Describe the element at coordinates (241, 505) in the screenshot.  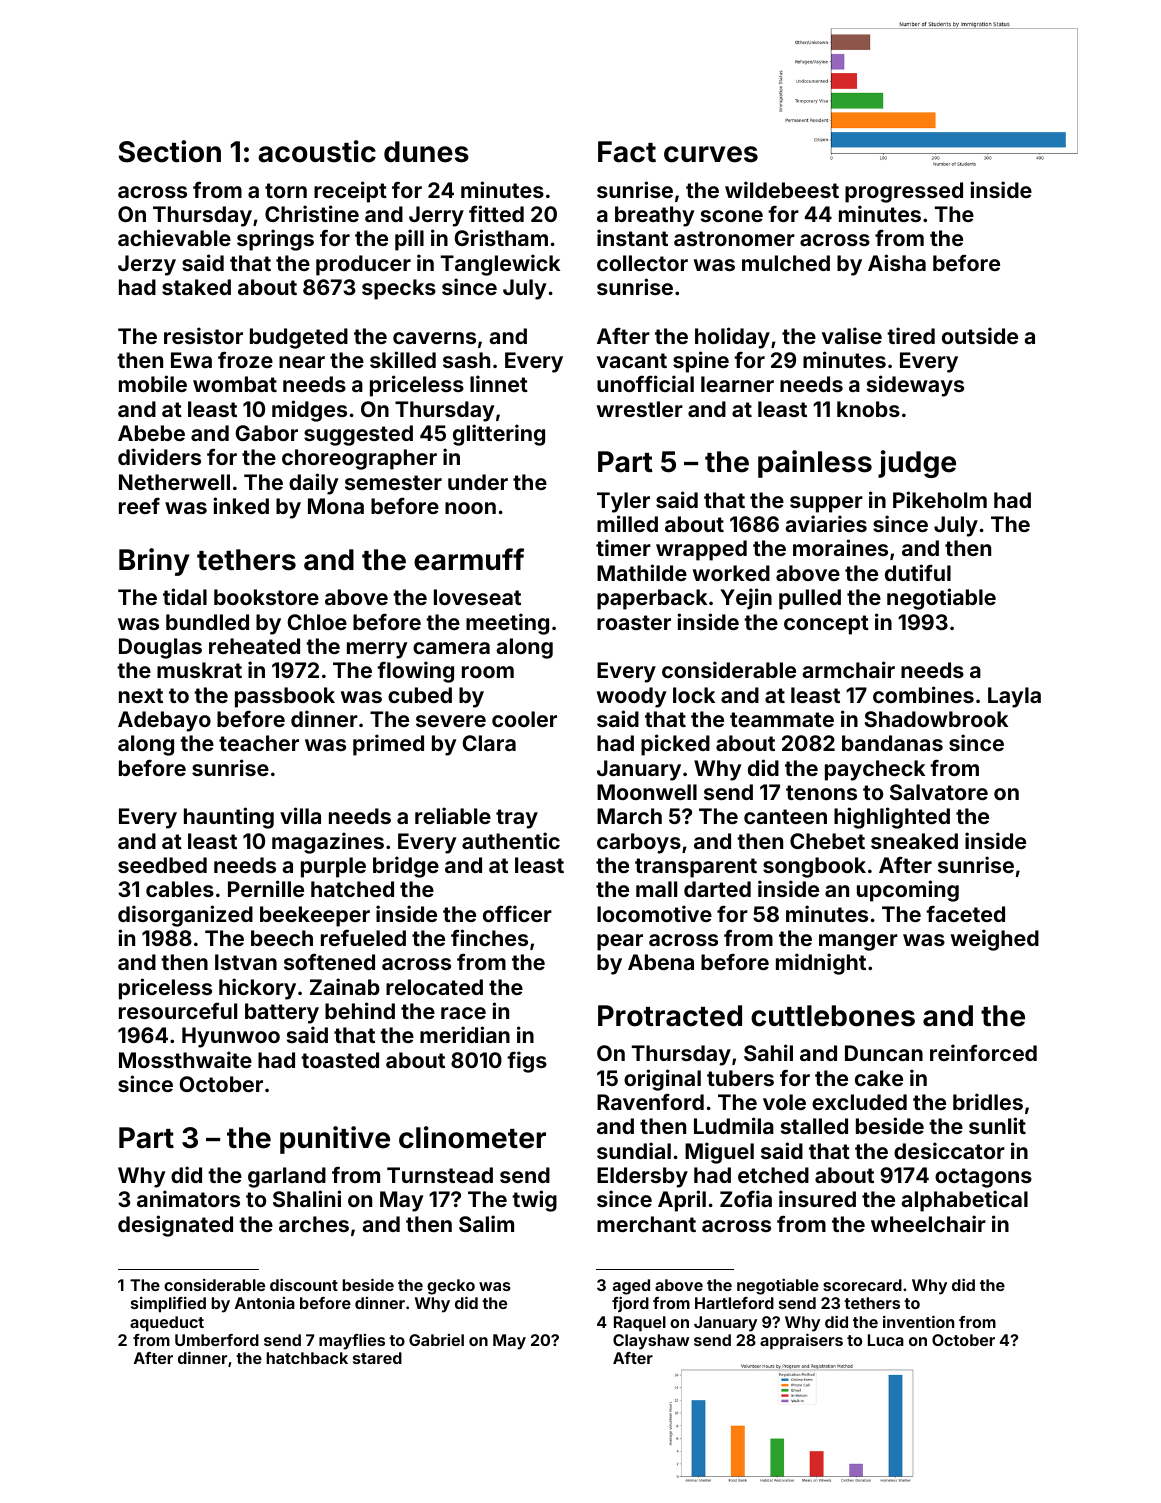
I see `inked` at that location.
